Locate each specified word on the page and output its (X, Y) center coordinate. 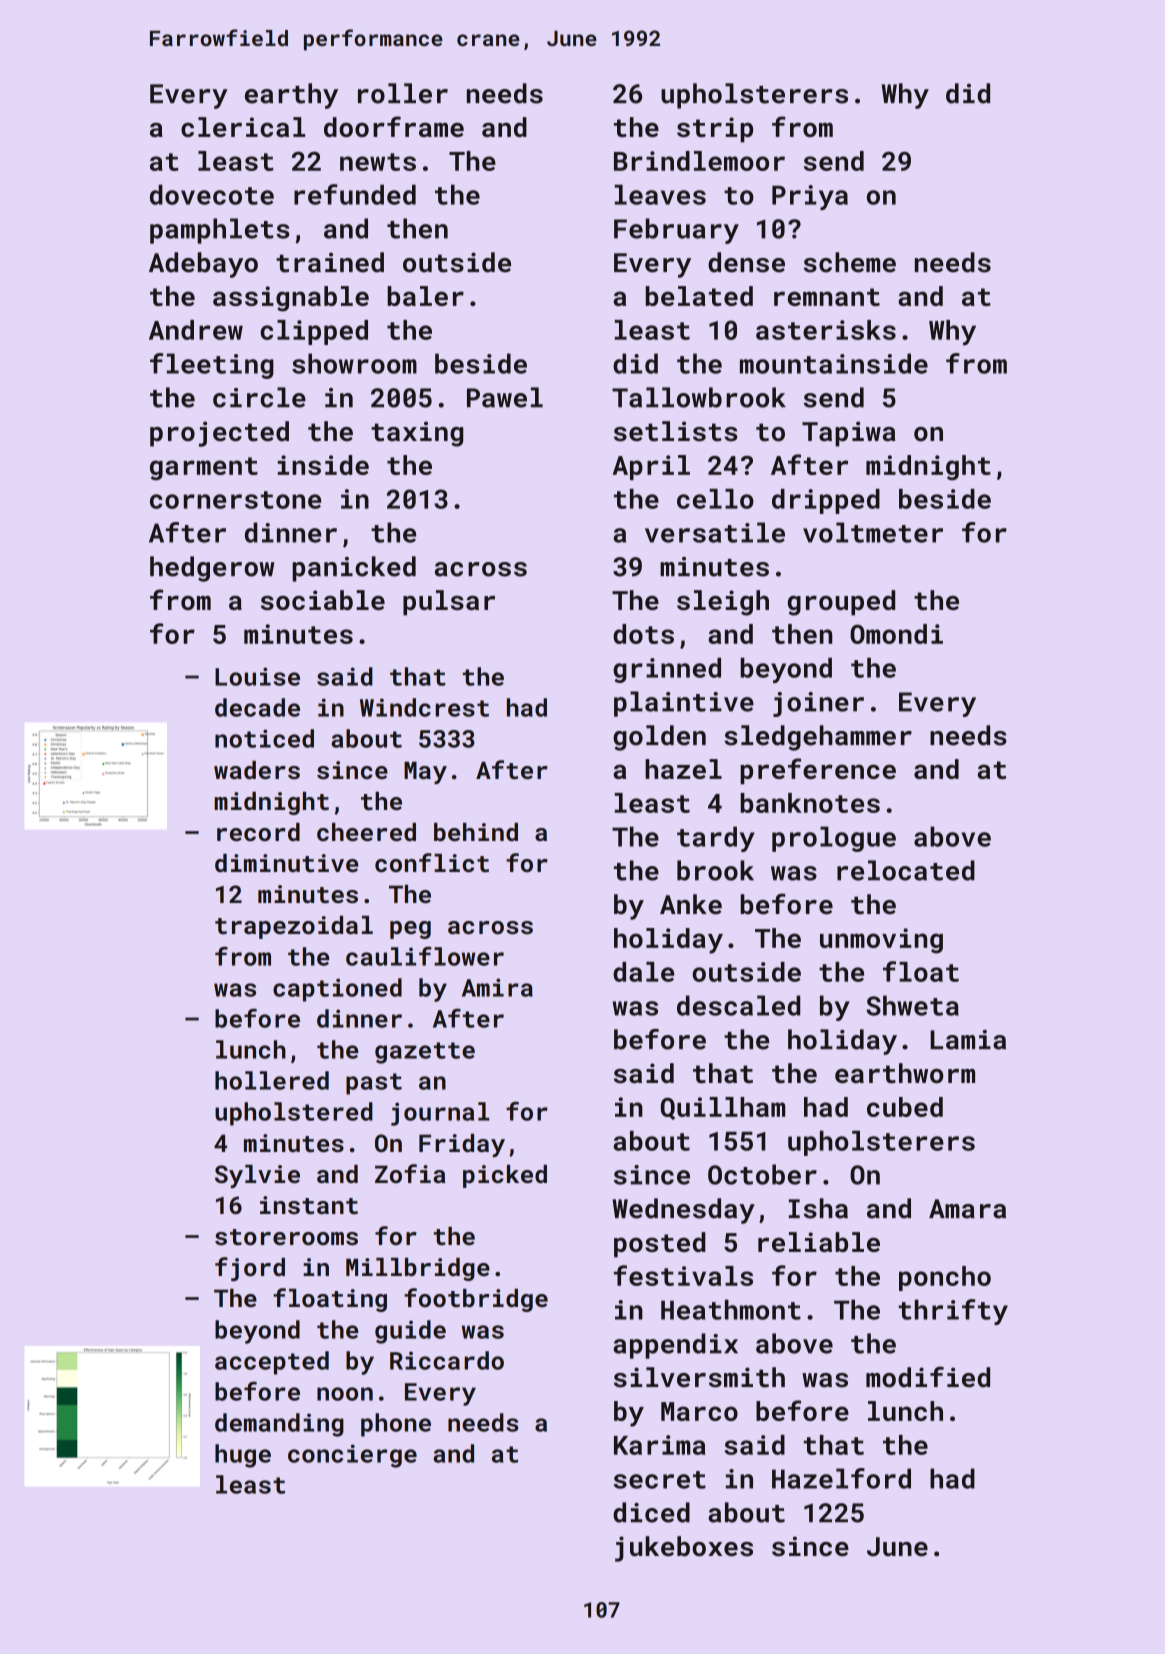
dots (643, 634)
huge (243, 1456)
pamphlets (220, 231)
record (258, 832)
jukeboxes (684, 1549)
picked (505, 1176)
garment (204, 469)
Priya (810, 197)
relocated (906, 870)
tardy (716, 839)
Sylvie (257, 1176)
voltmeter (873, 532)
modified (928, 1377)
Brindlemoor (699, 161)
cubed (905, 1107)
